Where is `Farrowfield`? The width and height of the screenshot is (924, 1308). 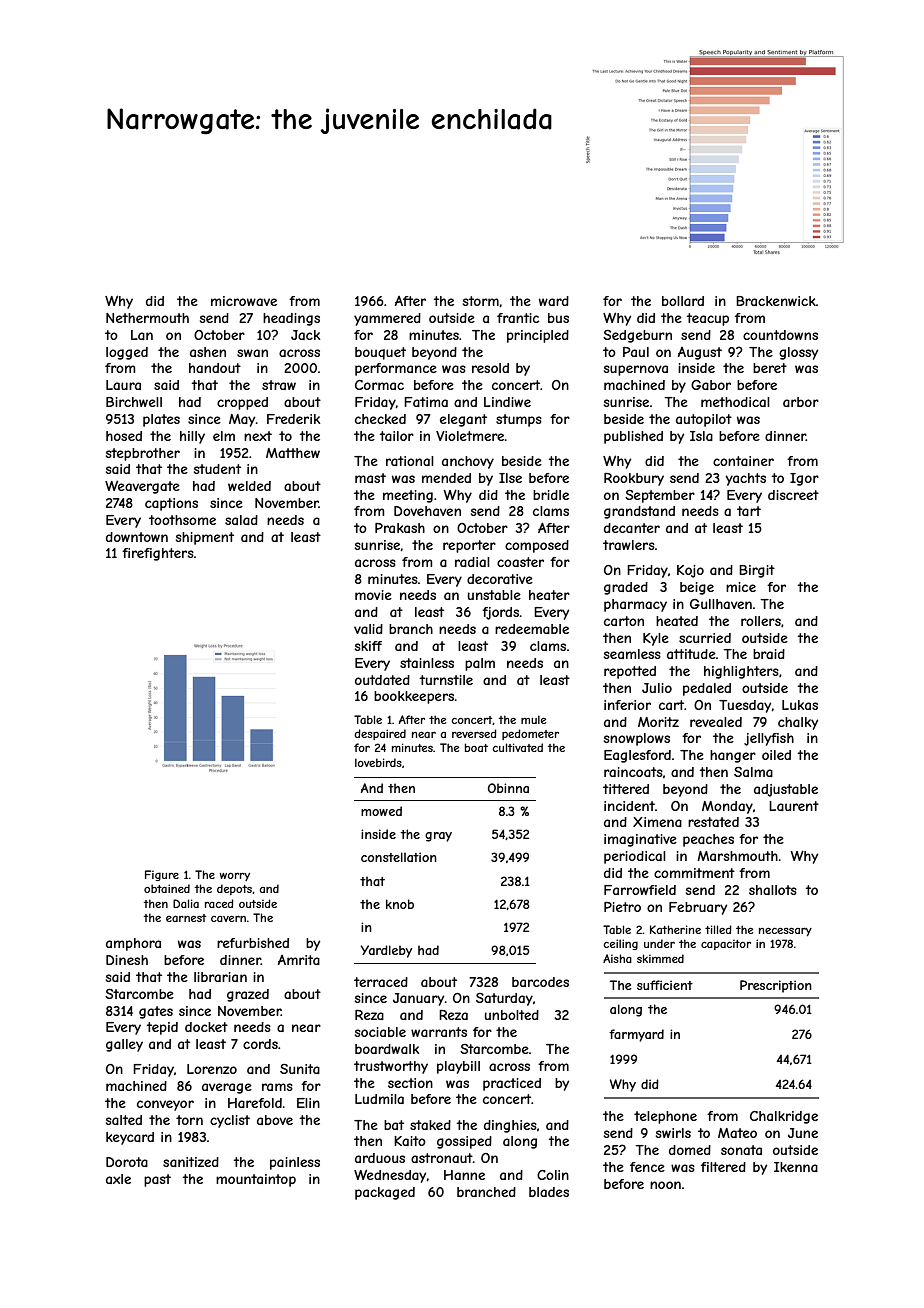 Farrowfield is located at coordinates (640, 890).
